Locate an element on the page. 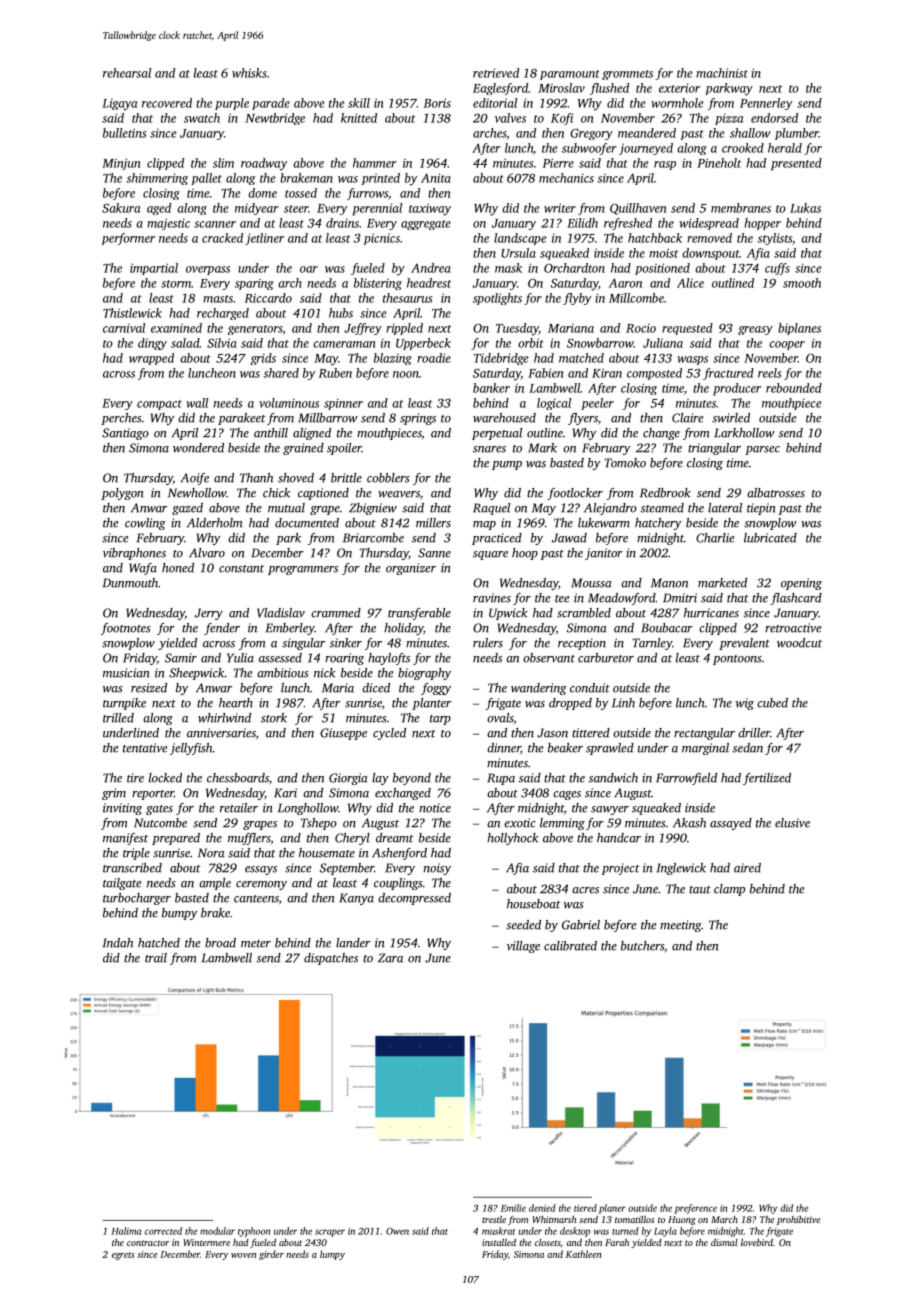 This document has height=1308, width=924. wrapped is located at coordinates (151, 359).
